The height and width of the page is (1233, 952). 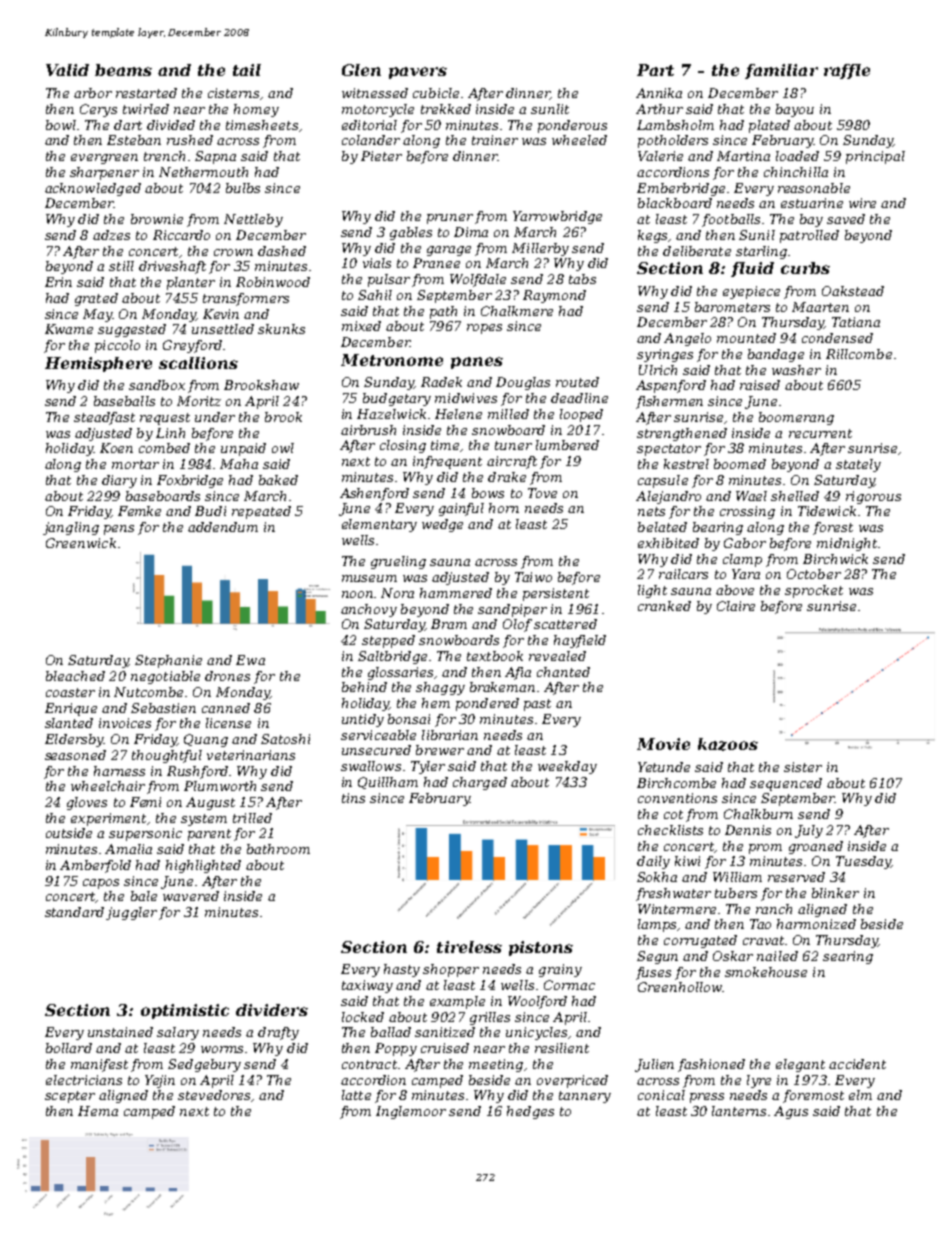 What do you see at coordinates (803, 767) in the page?
I see `sister` at bounding box center [803, 767].
